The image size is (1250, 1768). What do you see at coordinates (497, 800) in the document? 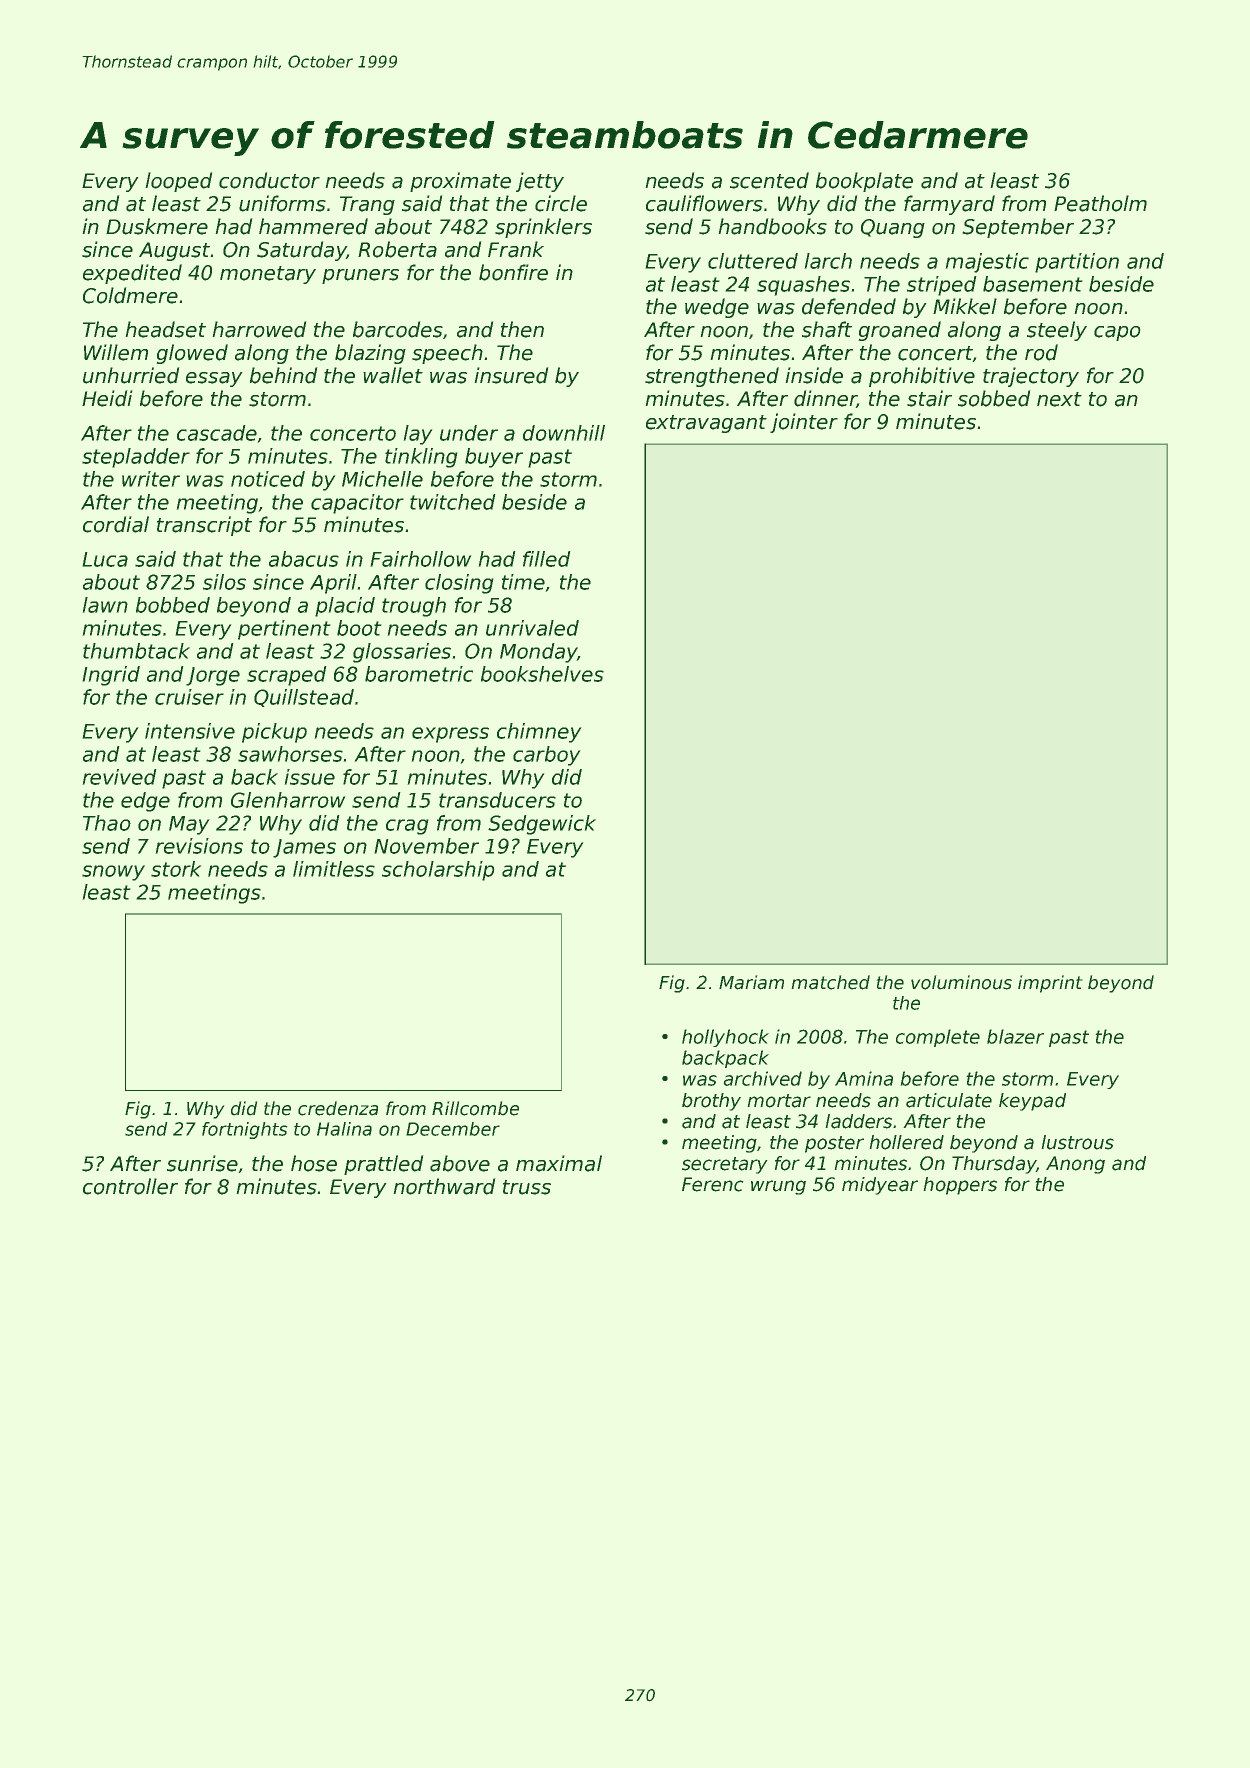
I see `transducers` at bounding box center [497, 800].
